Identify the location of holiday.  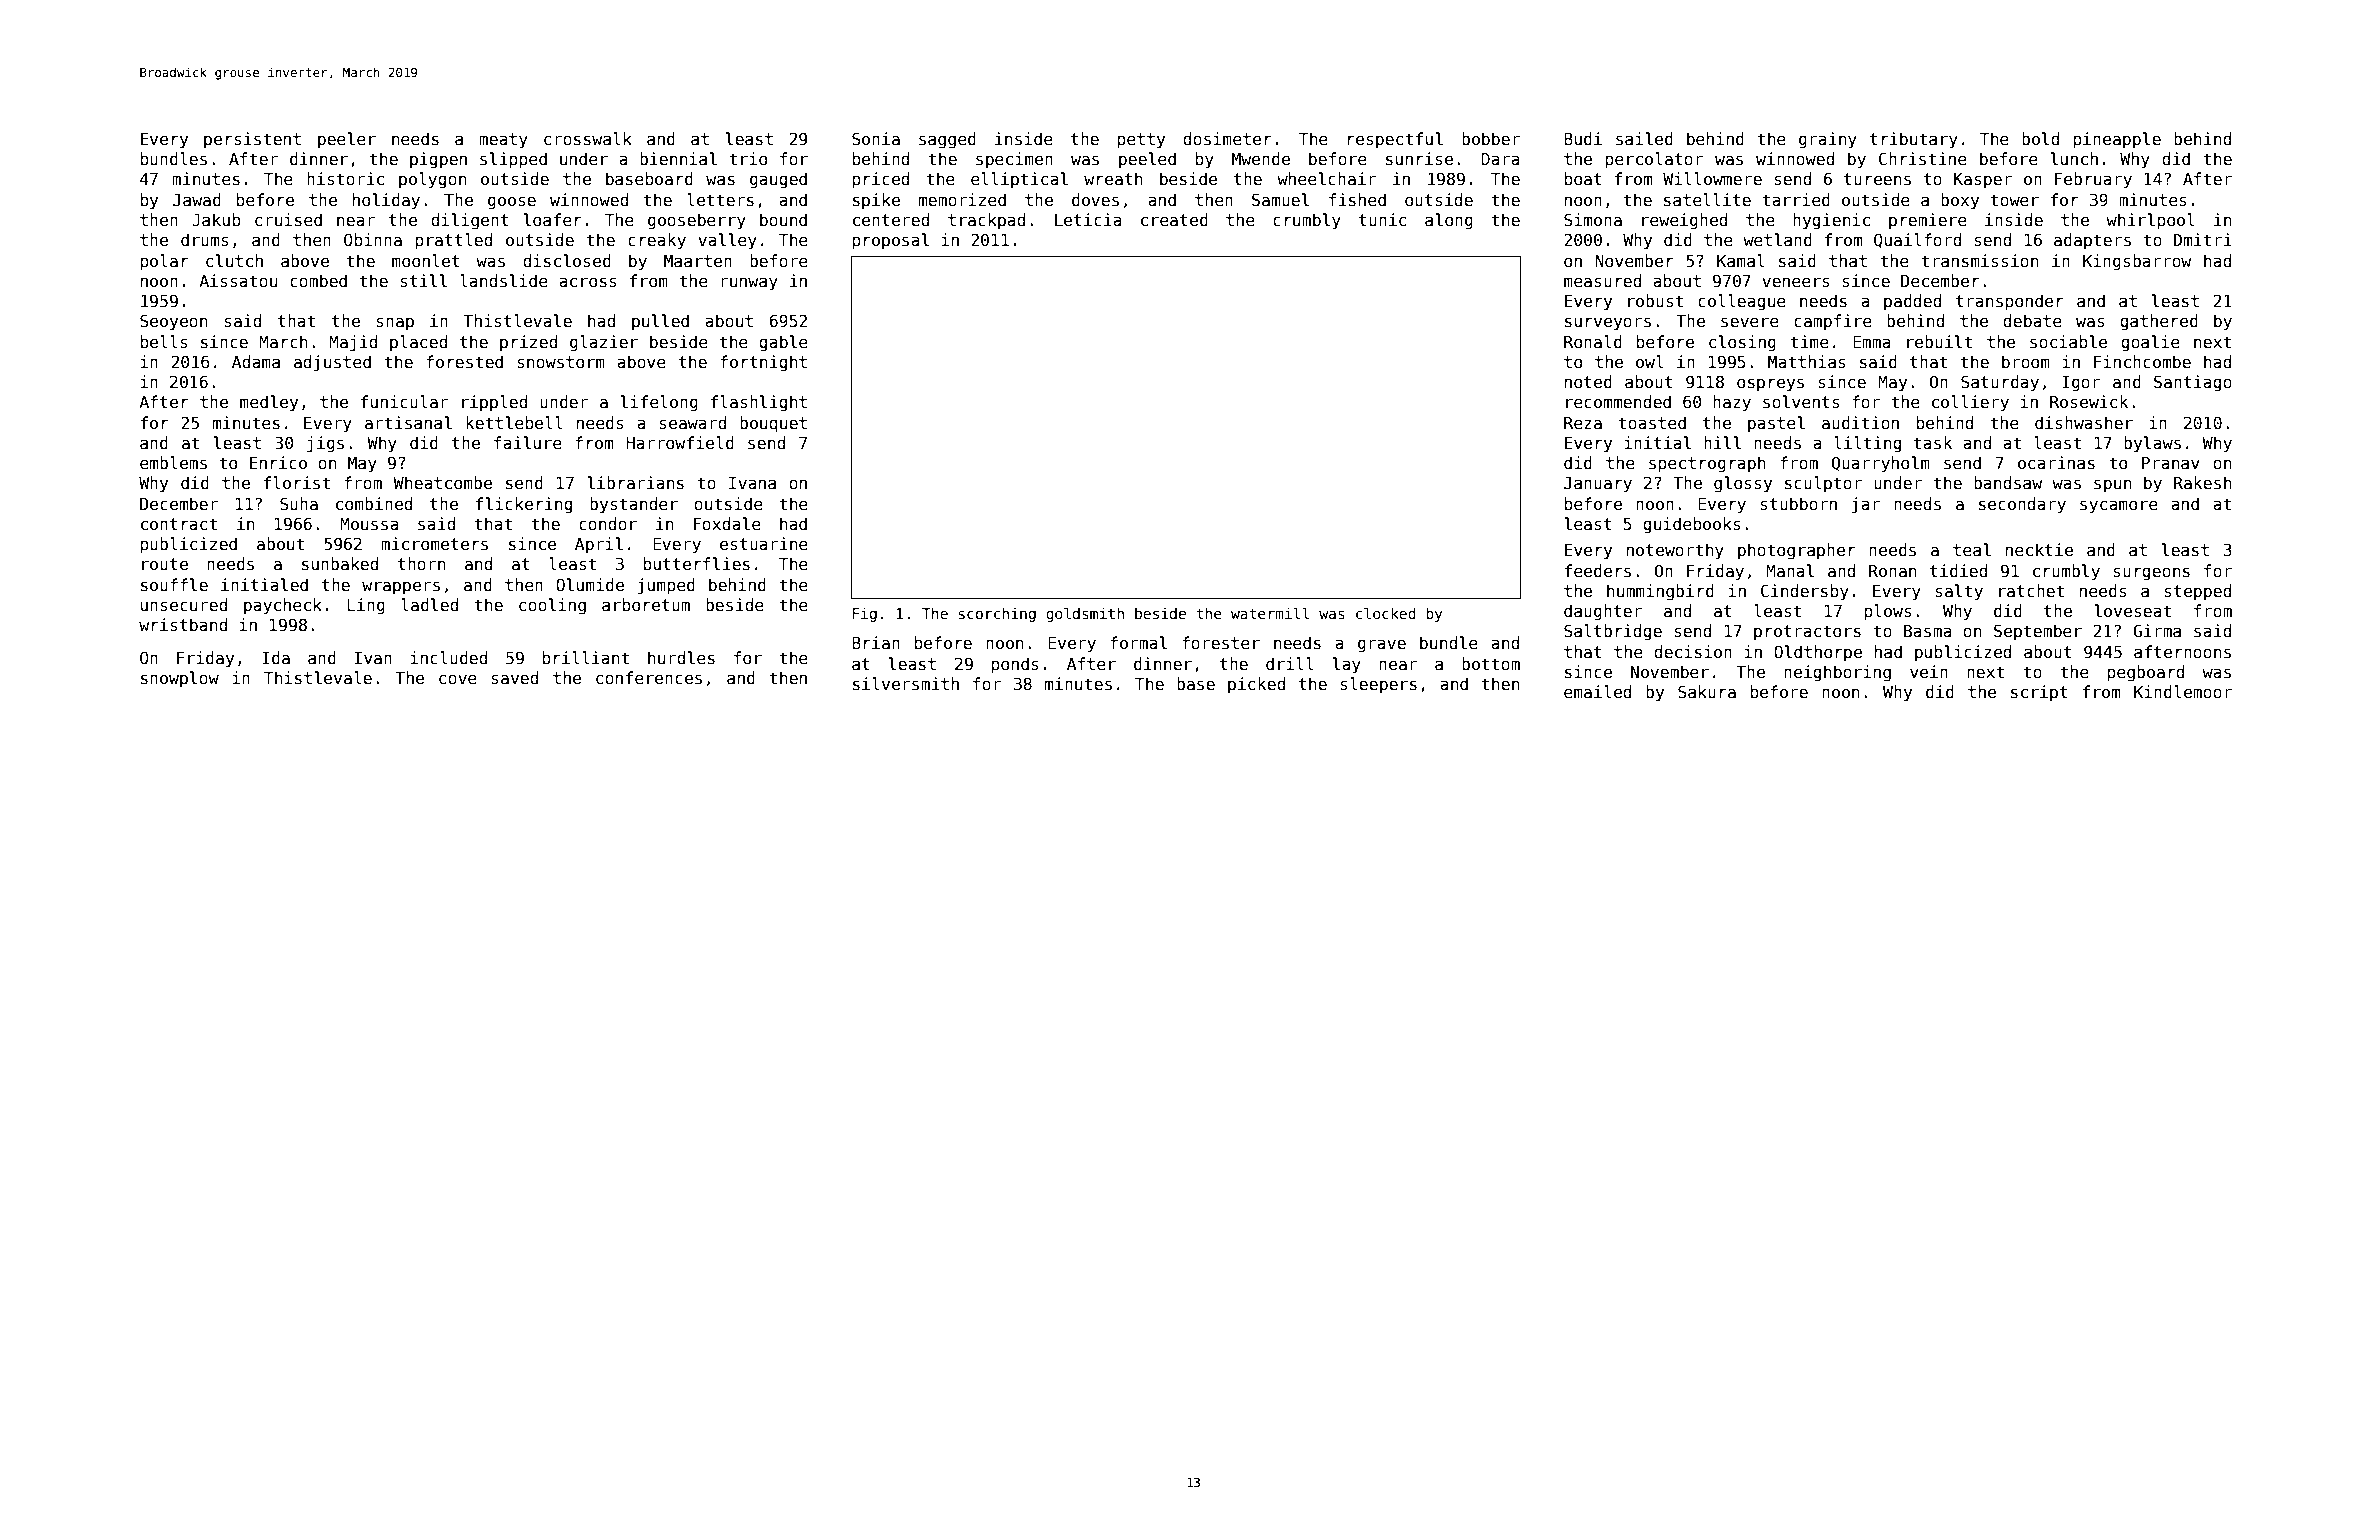
(386, 201).
